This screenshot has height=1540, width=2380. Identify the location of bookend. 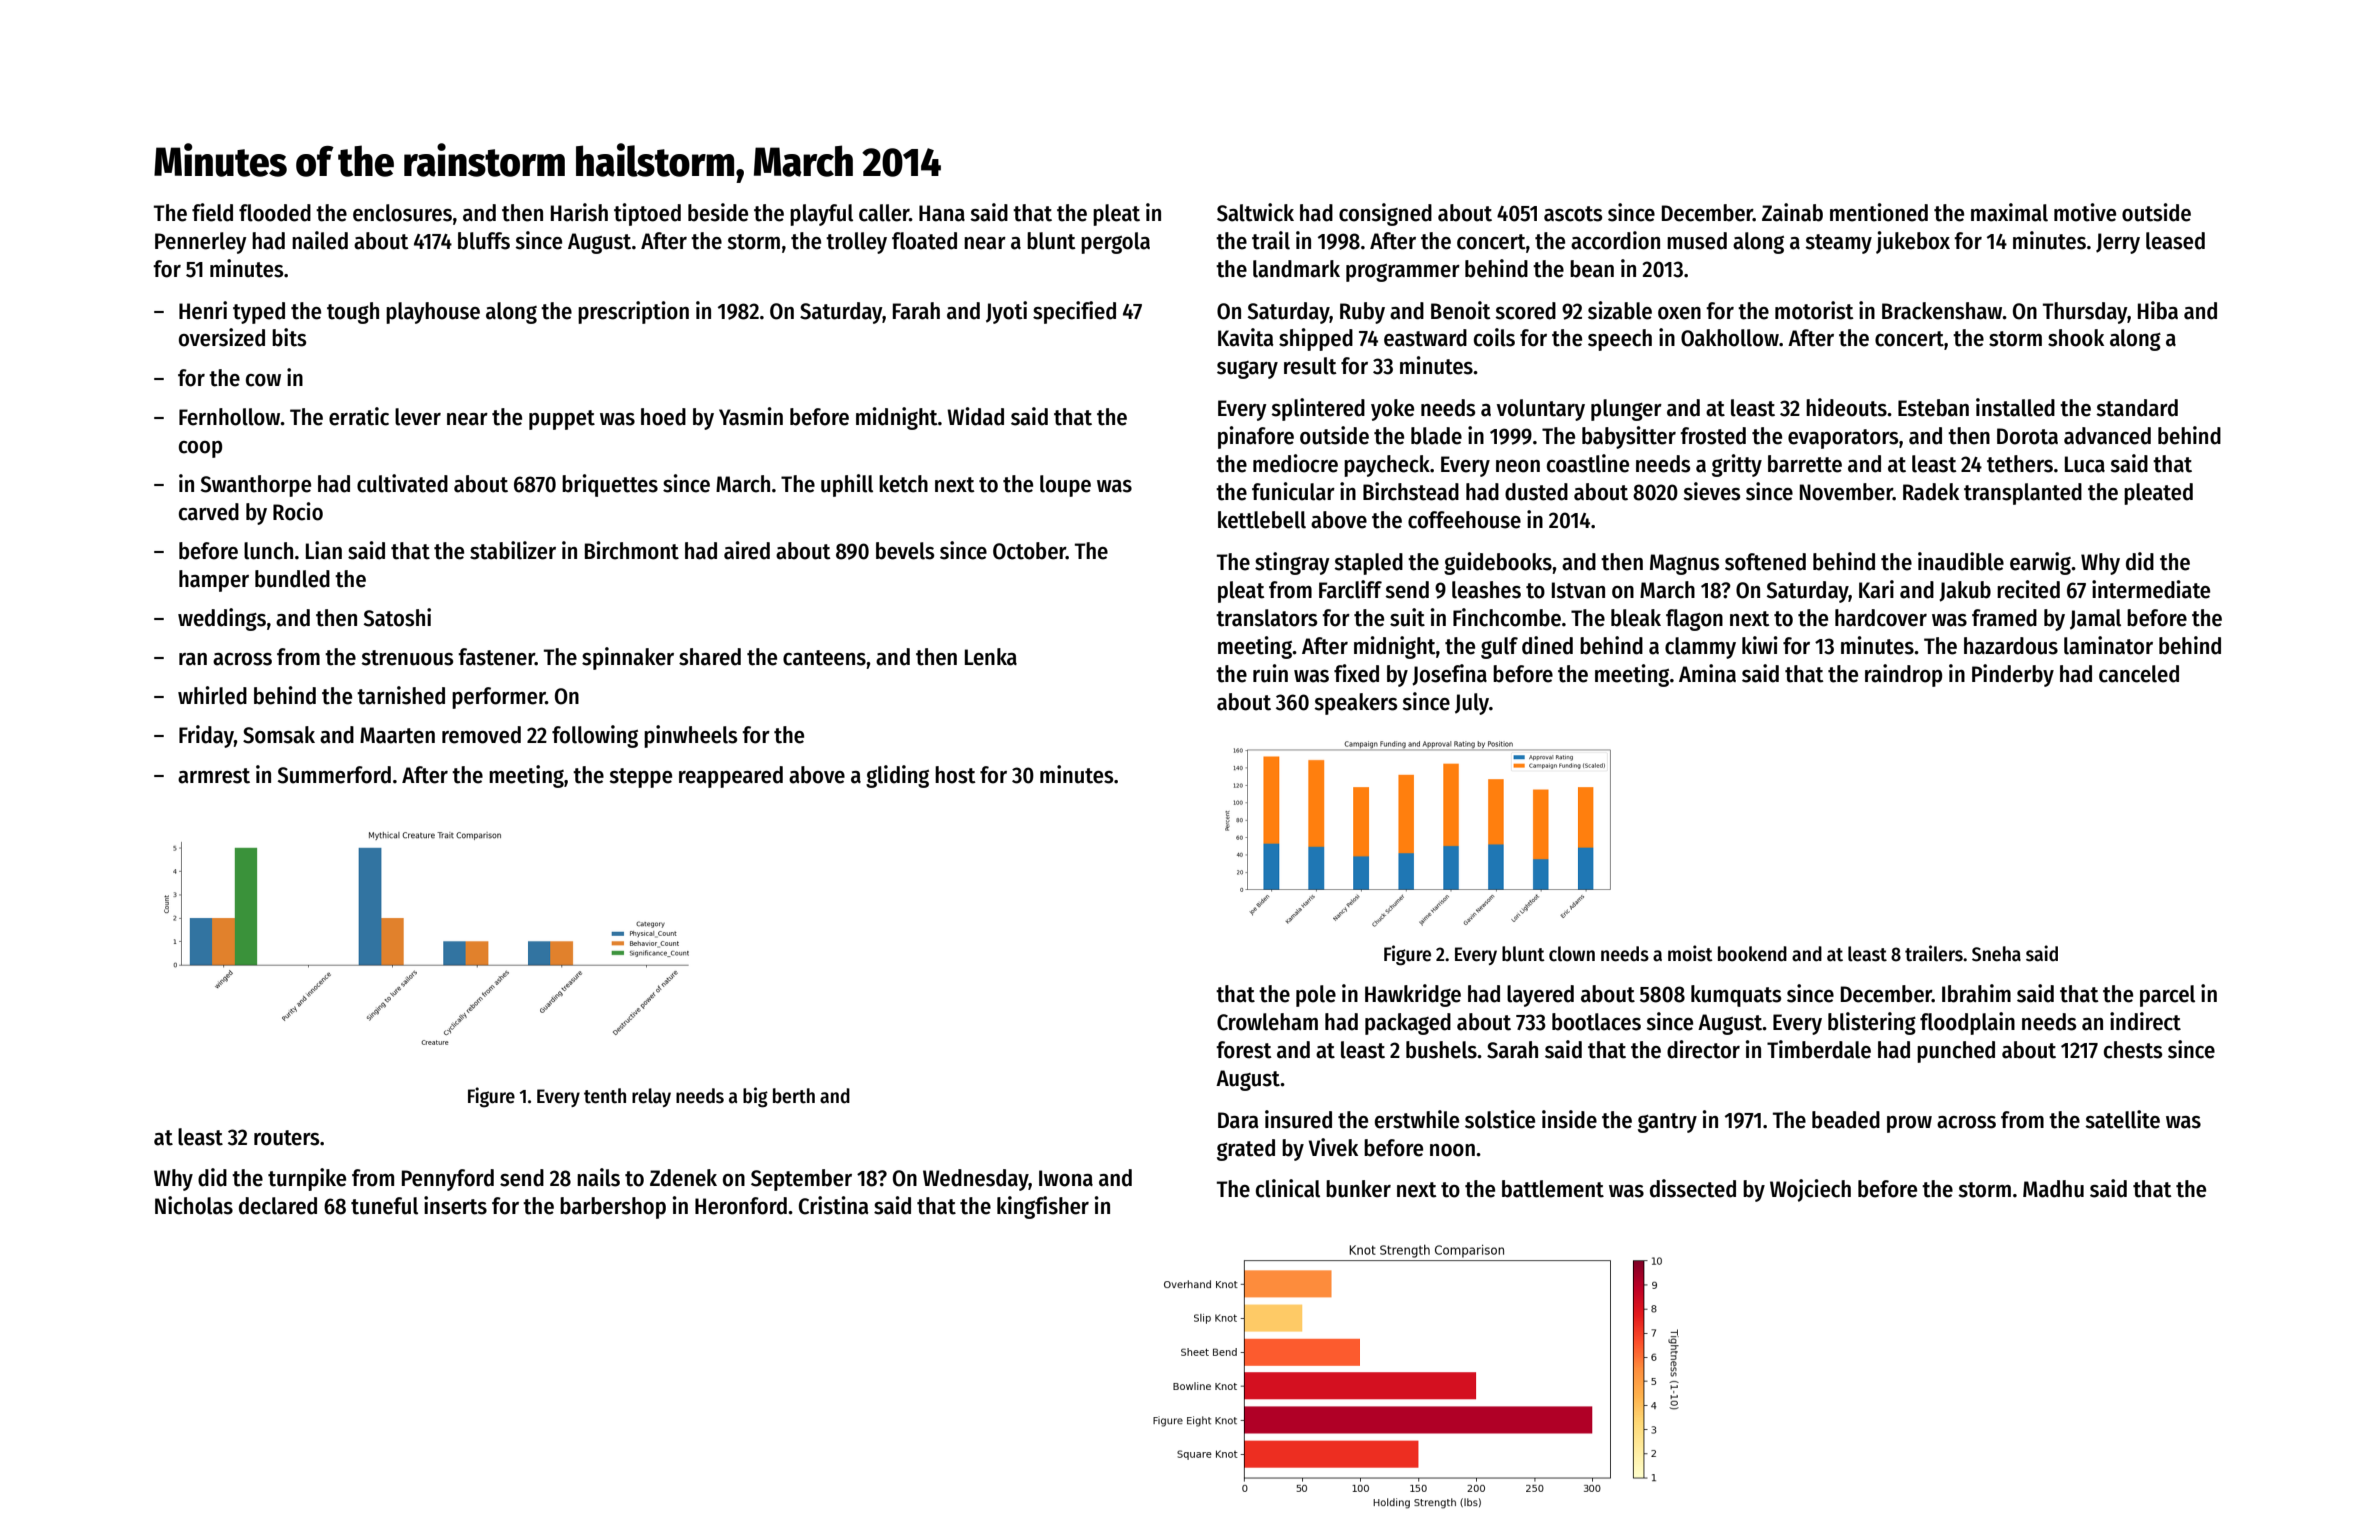
(1752, 954).
